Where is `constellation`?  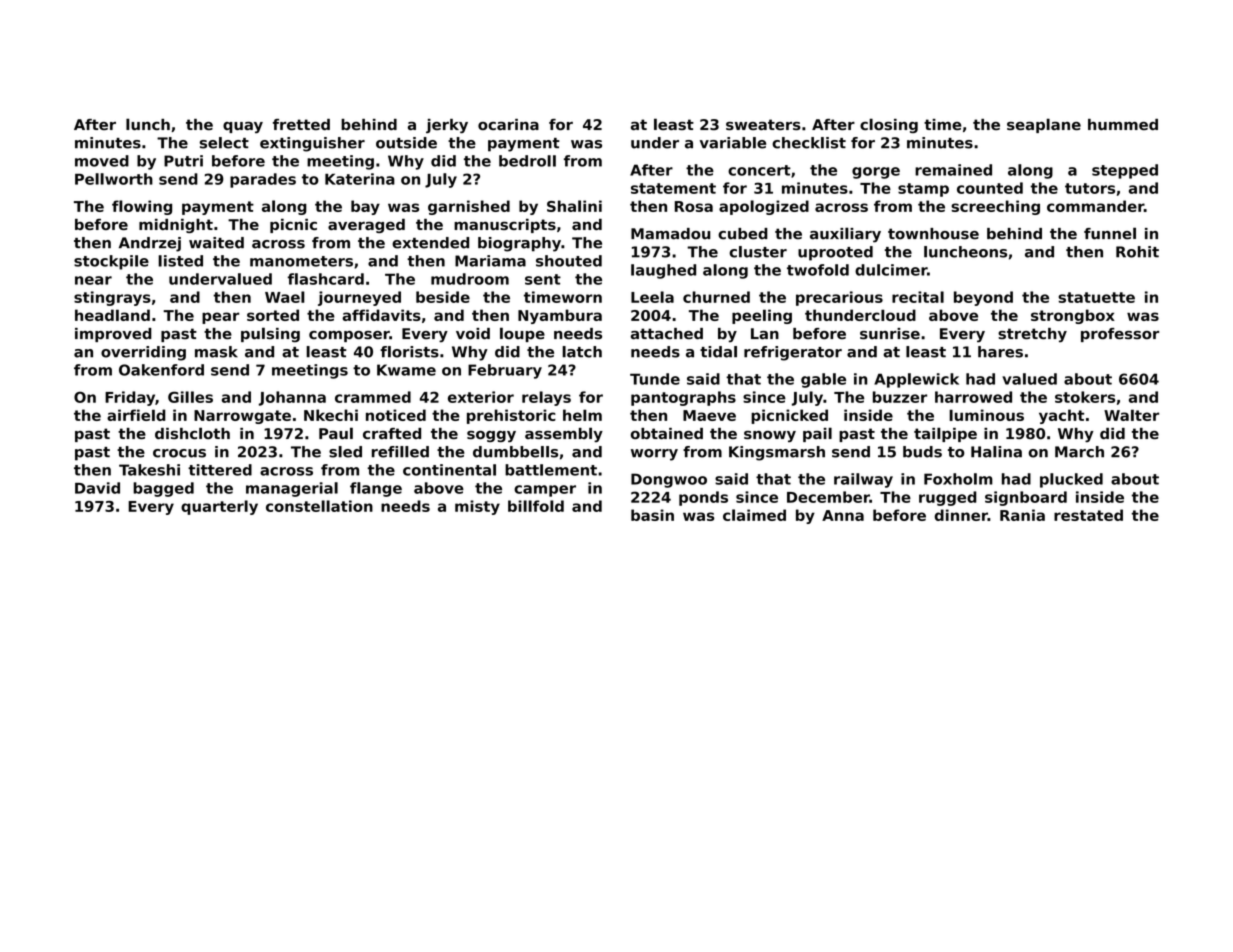
constellation is located at coordinates (319, 506).
